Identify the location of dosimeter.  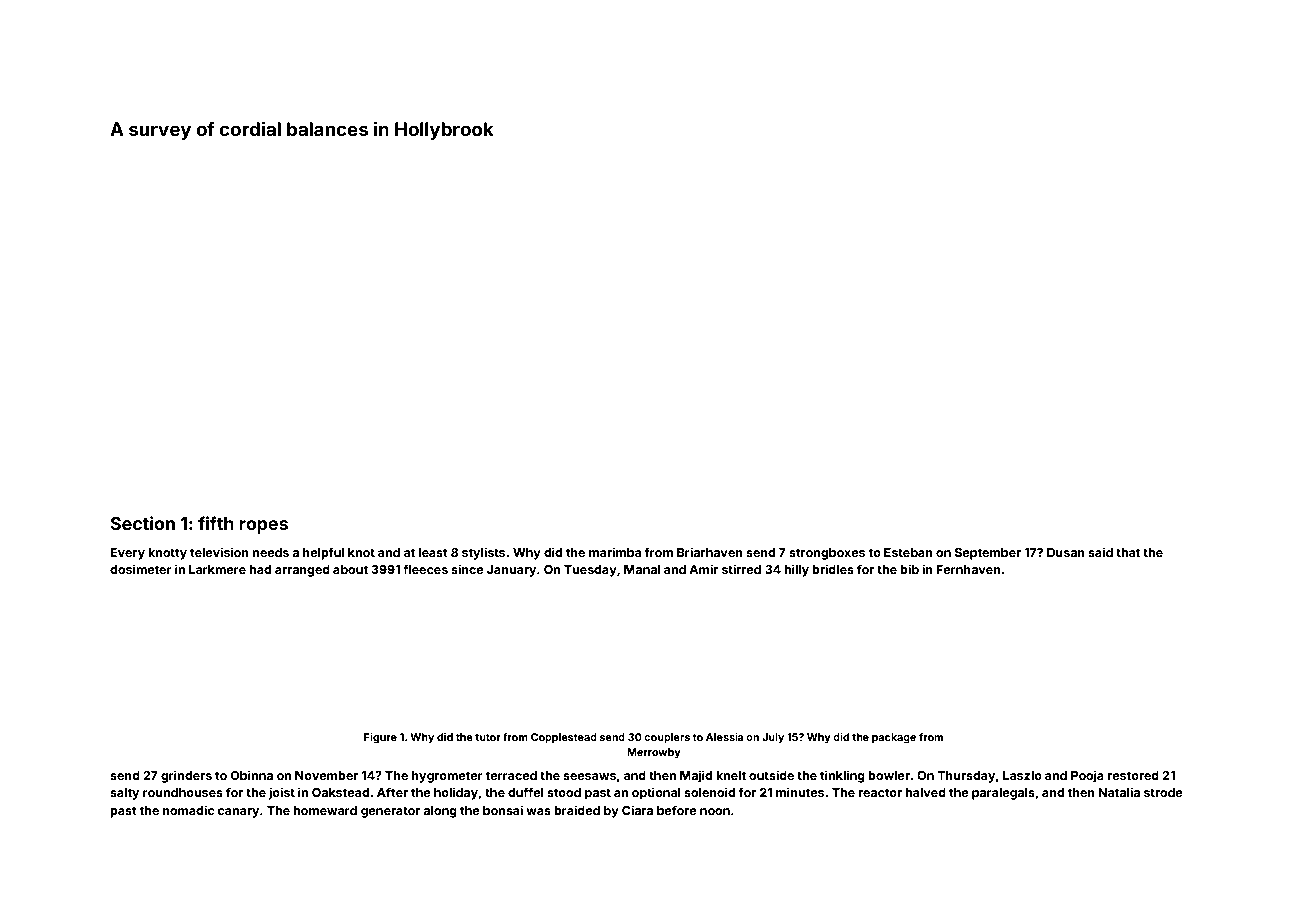
(141, 569).
